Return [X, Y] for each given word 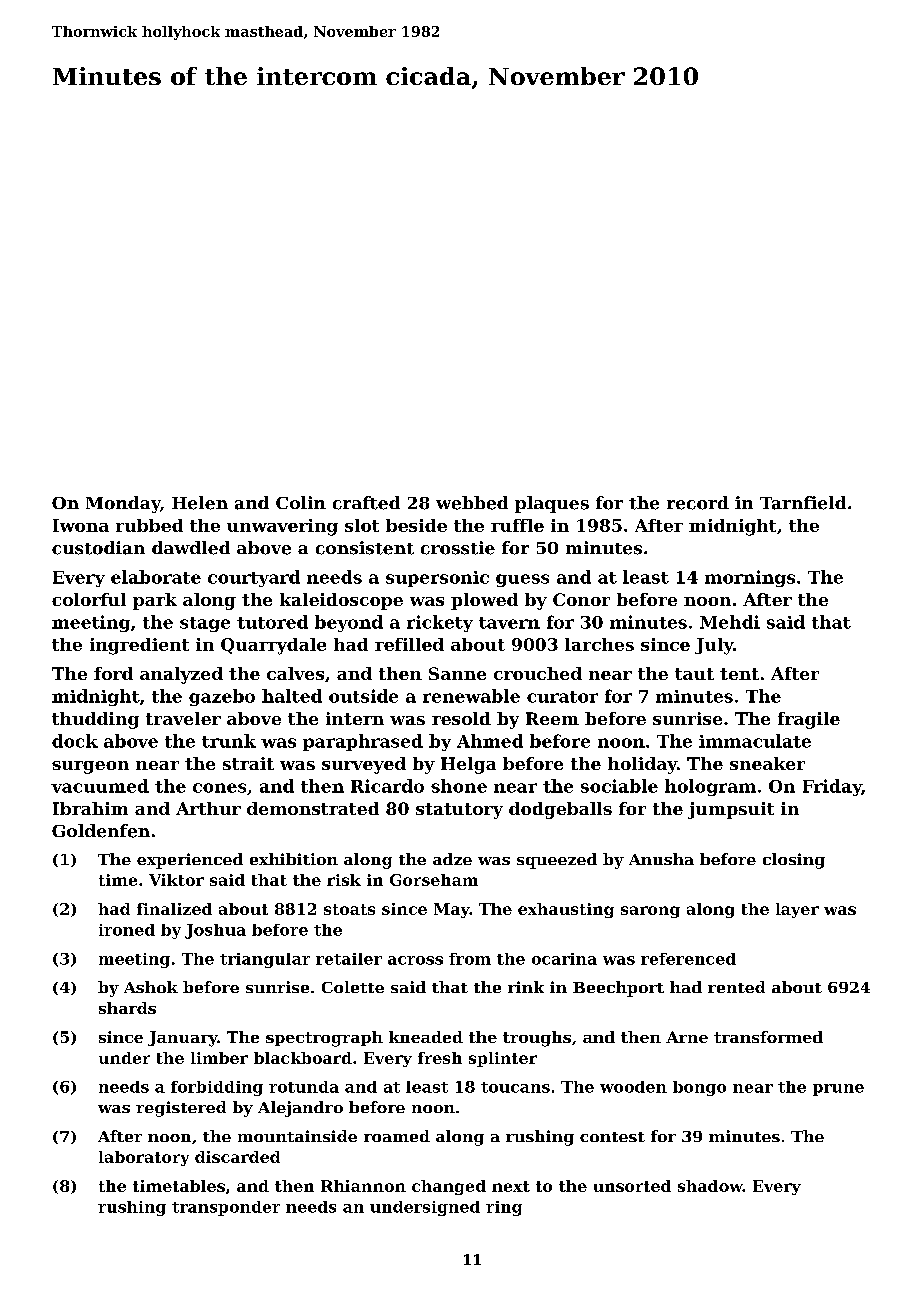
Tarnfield [803, 503]
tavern [509, 623]
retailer [349, 959]
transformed [768, 1037]
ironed [127, 930]
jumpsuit [731, 810]
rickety [440, 623]
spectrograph [324, 1039]
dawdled [191, 548]
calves [295, 673]
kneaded [426, 1037]
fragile [809, 720]
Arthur [208, 808]
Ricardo [387, 786]
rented [736, 987]
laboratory [144, 1158]
